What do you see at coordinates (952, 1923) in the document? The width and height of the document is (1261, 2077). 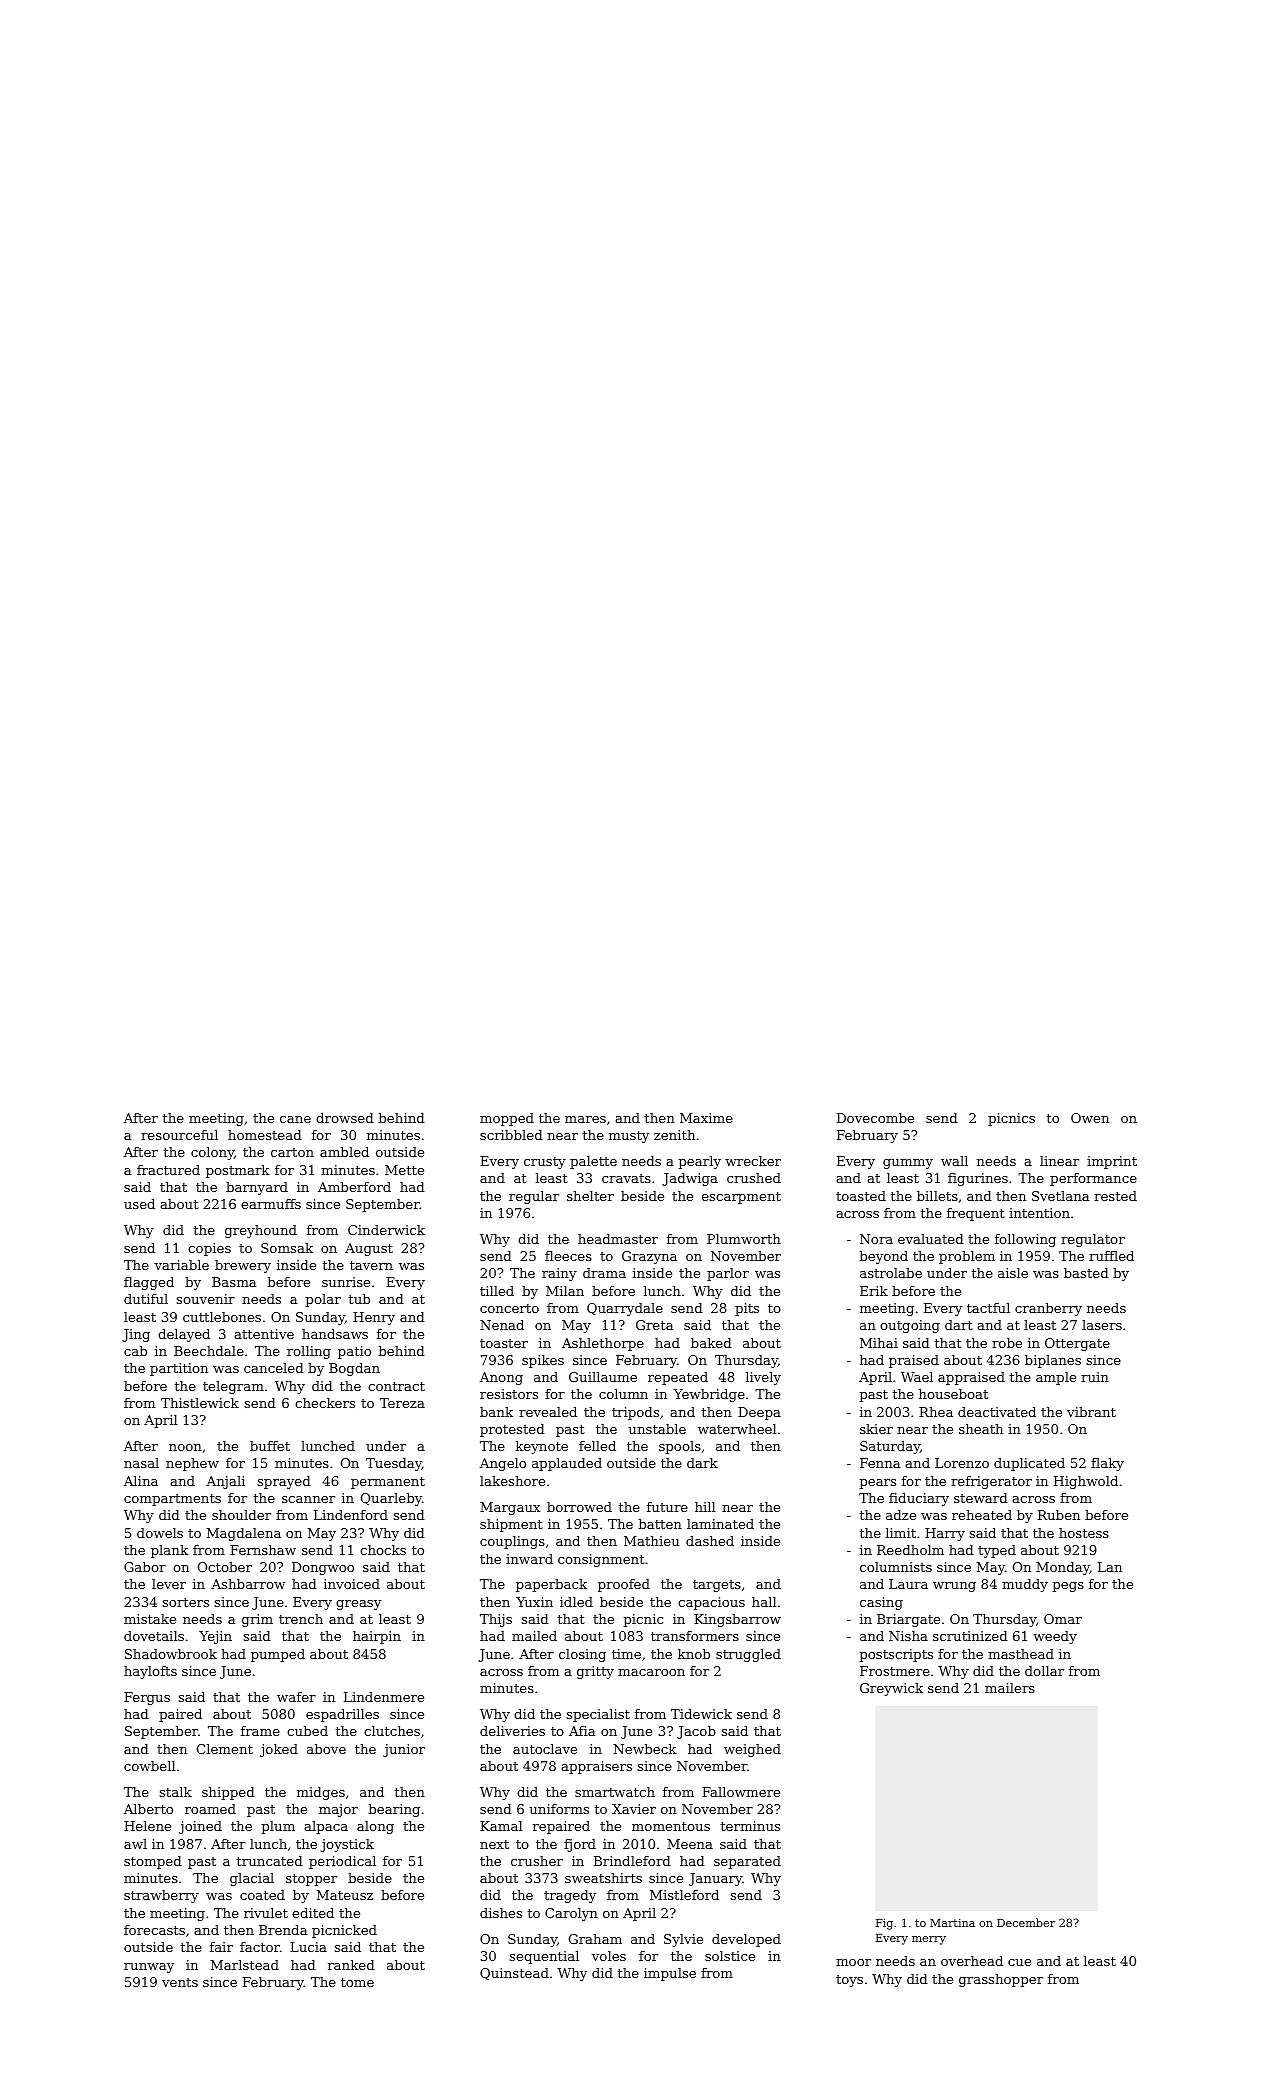 I see `Martina` at bounding box center [952, 1923].
